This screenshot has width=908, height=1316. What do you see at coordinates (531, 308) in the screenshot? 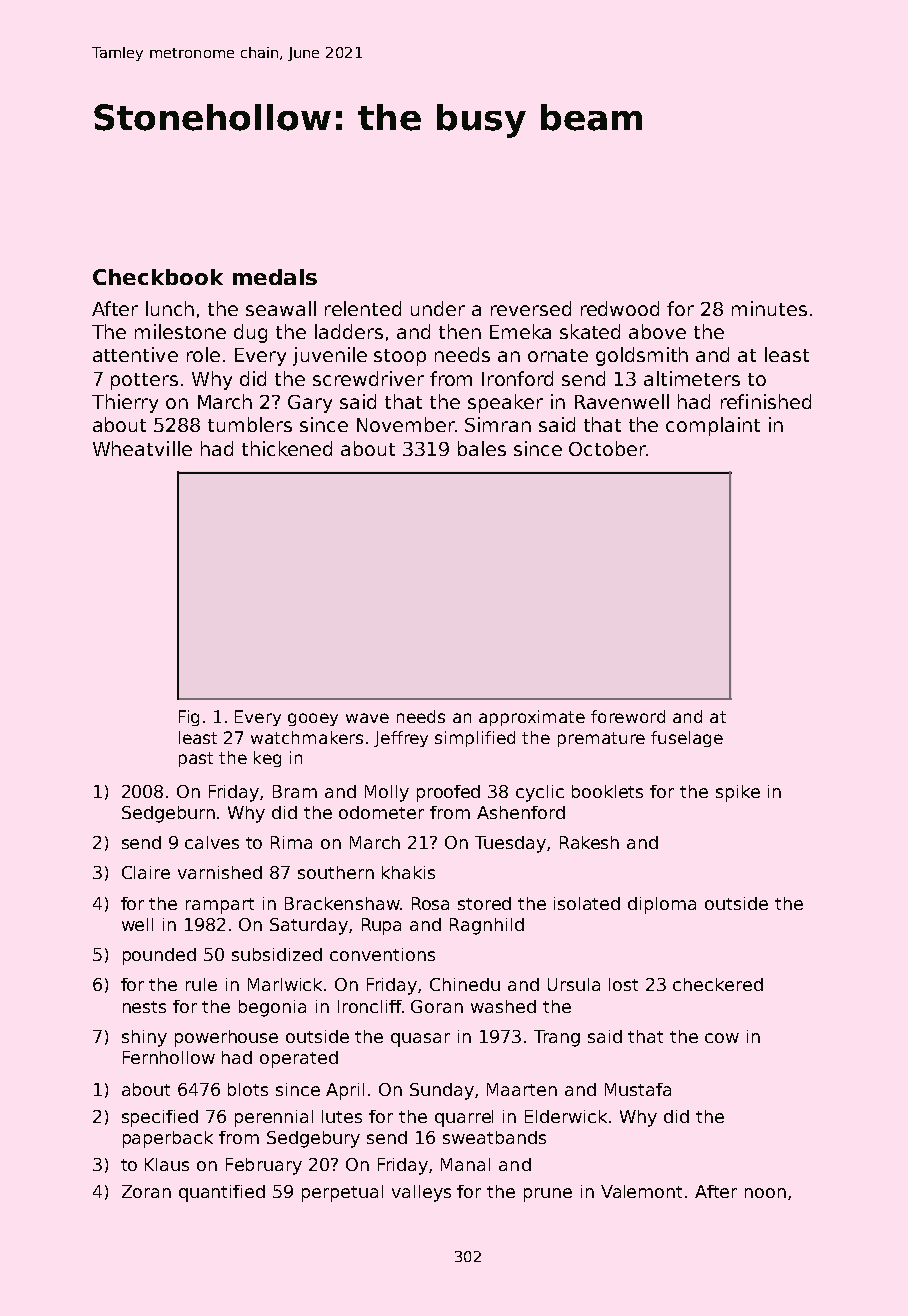
I see `reversed` at bounding box center [531, 308].
